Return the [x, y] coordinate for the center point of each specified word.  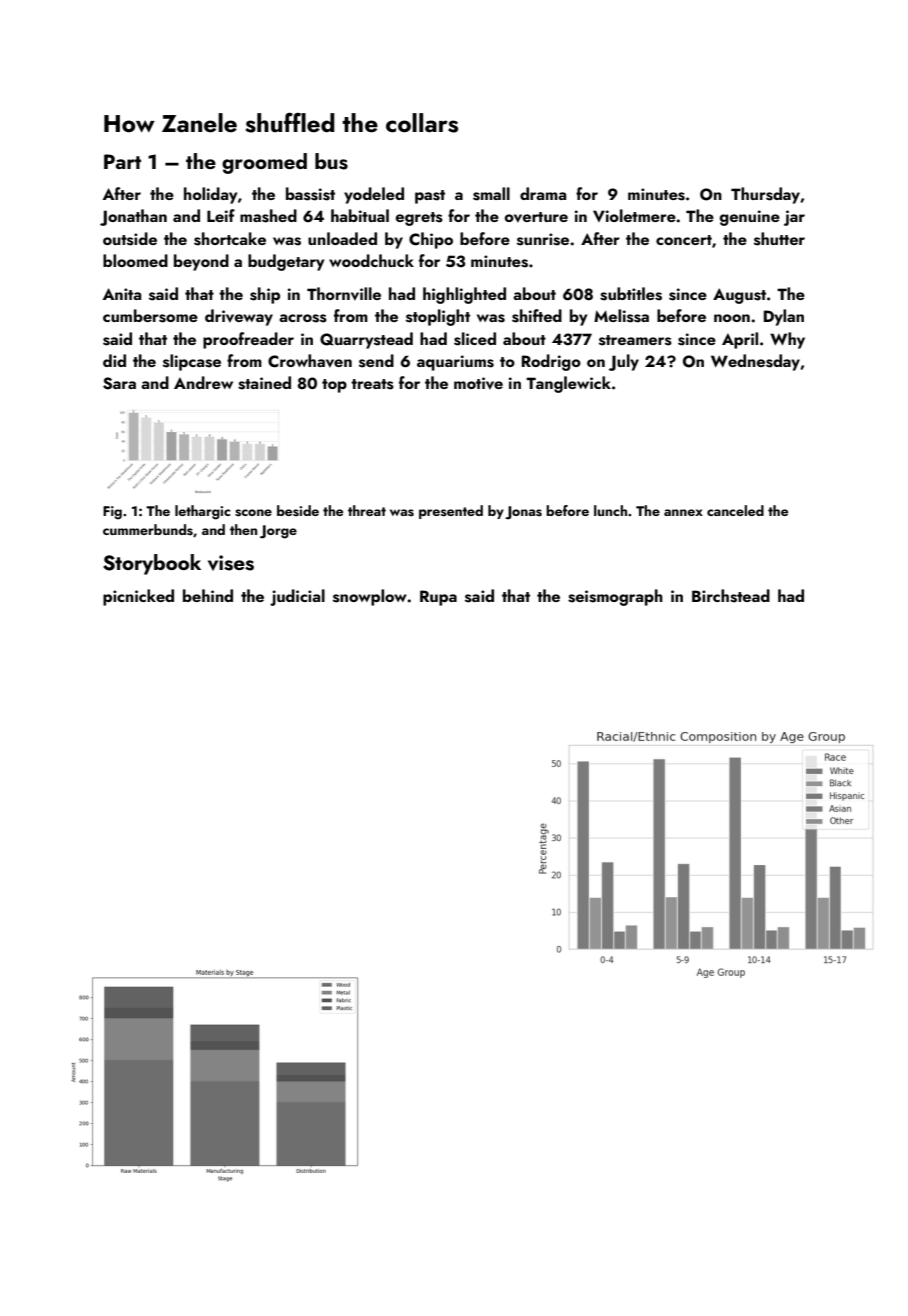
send [376, 361]
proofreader [248, 340]
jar [794, 218]
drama [543, 193]
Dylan [784, 317]
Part [122, 161]
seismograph [615, 597]
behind [208, 595]
